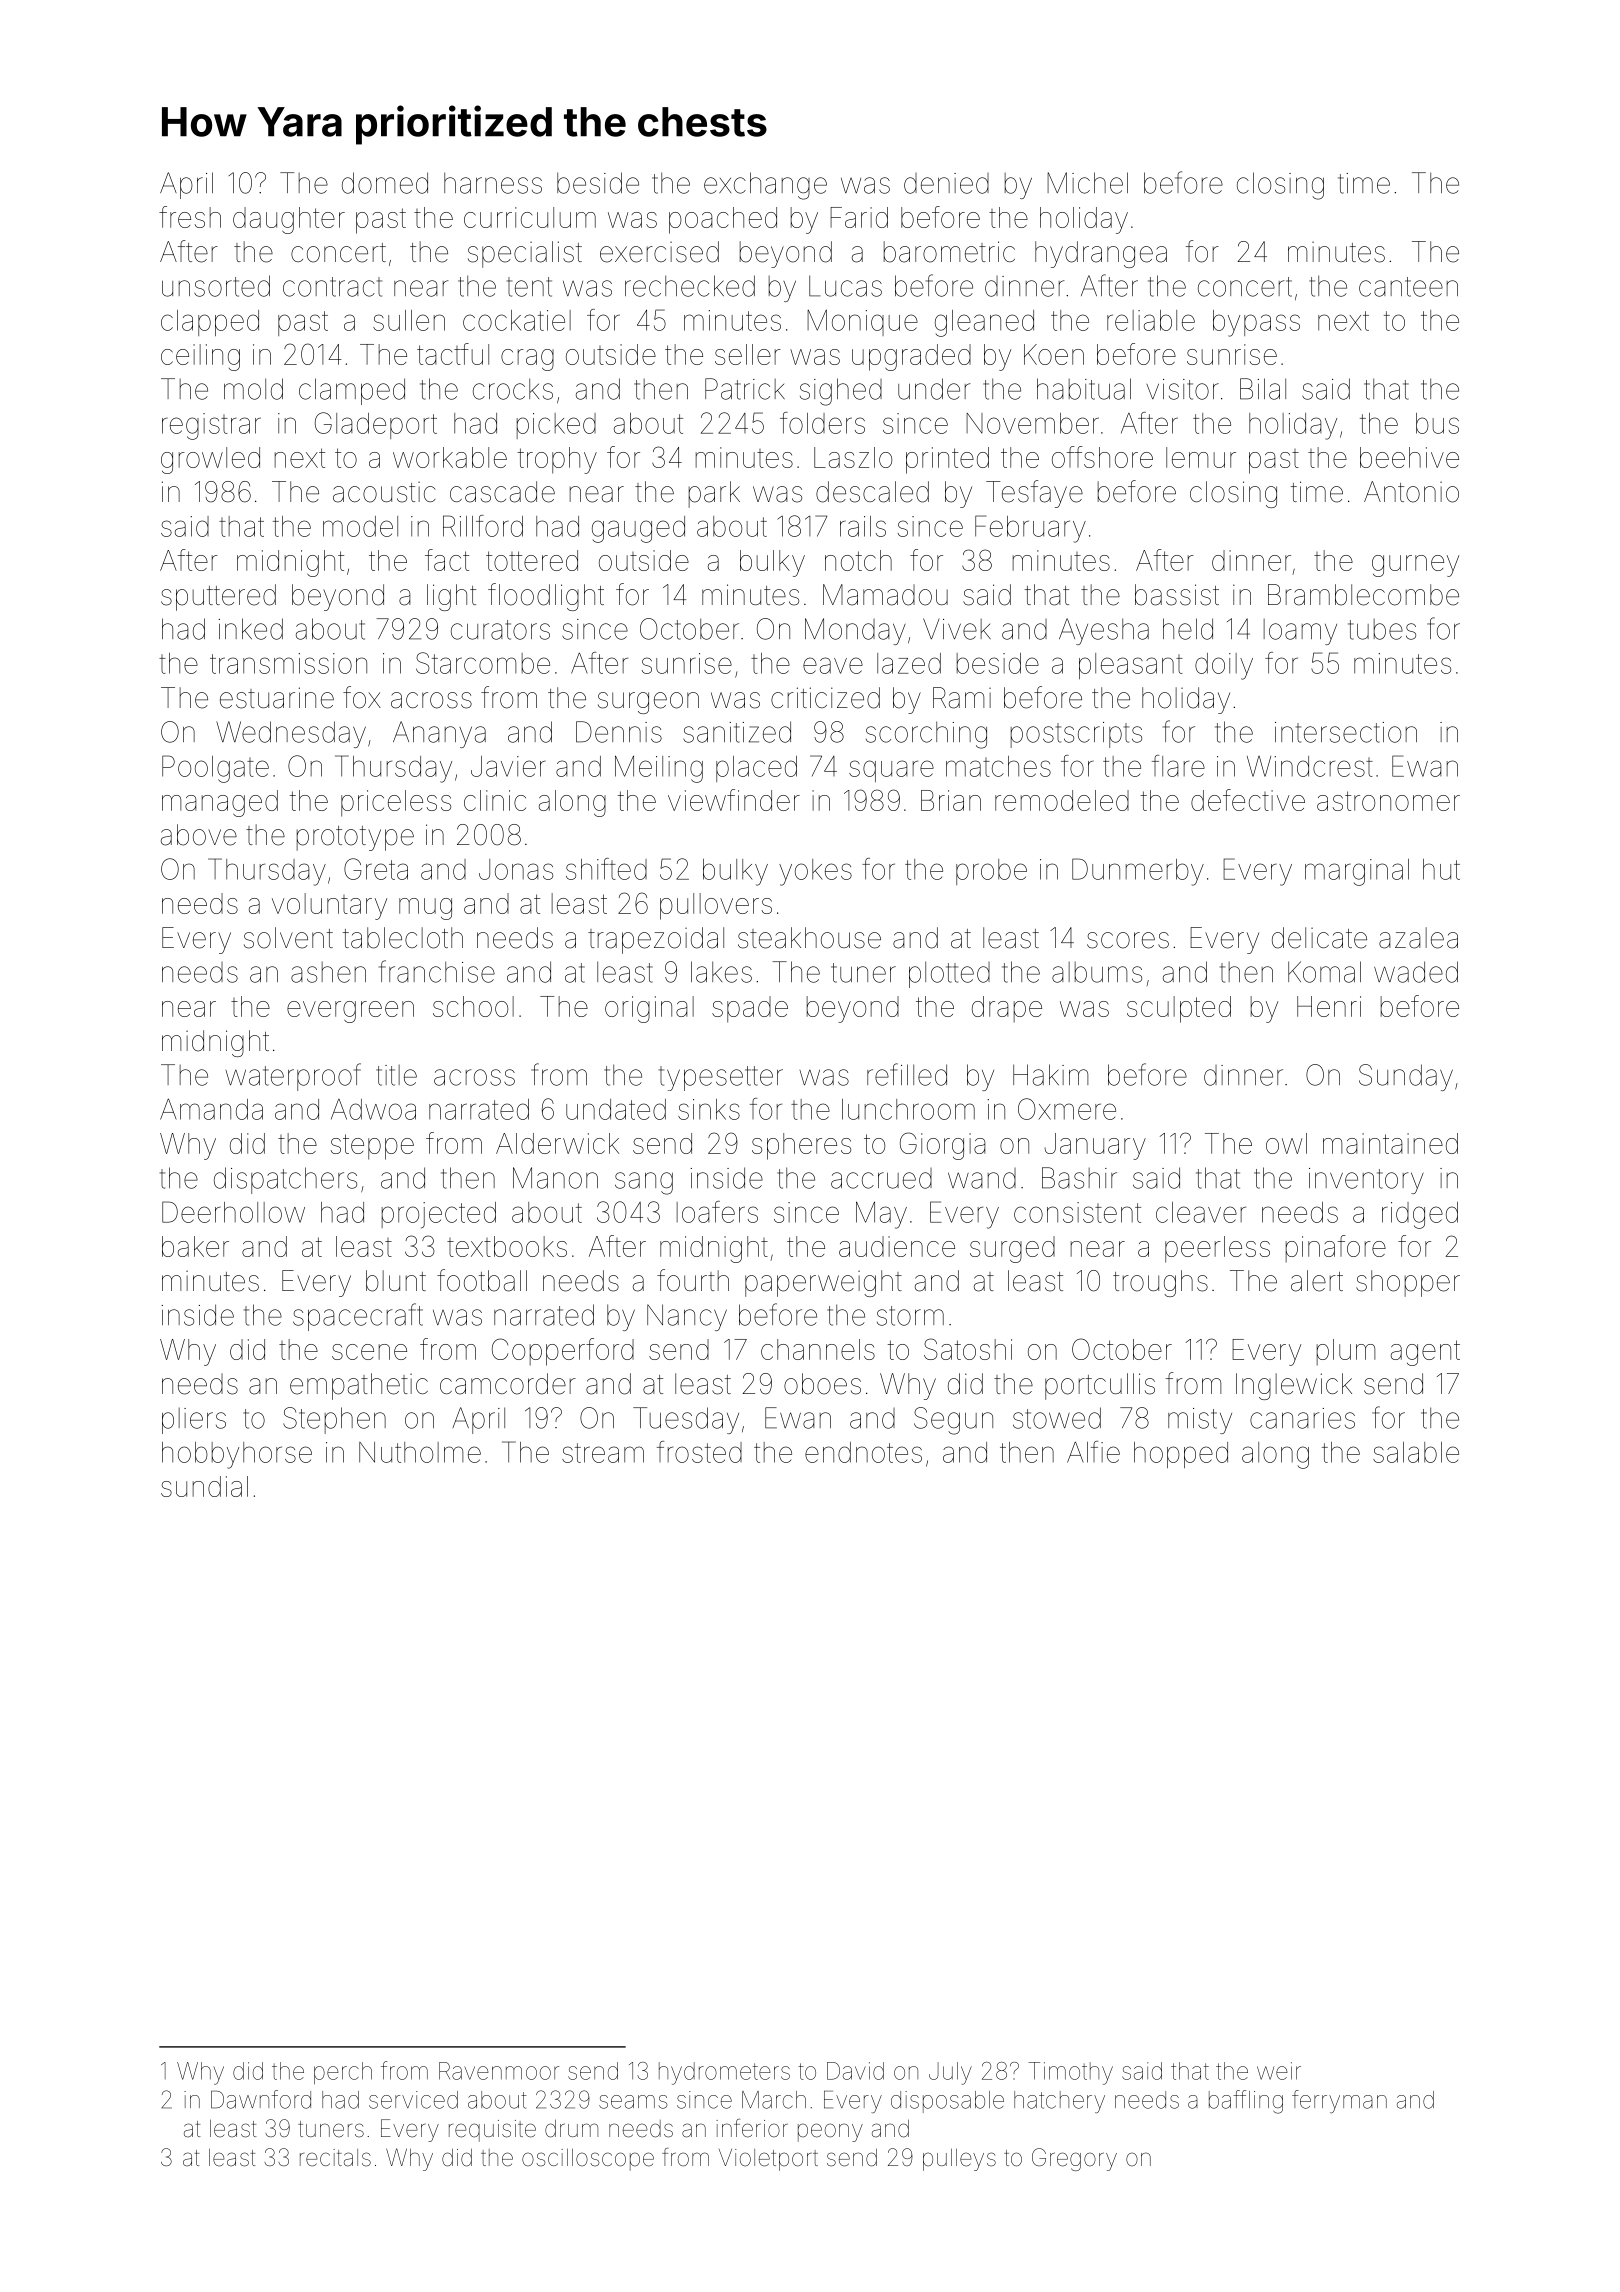  I want to click on gurney, so click(1415, 566).
